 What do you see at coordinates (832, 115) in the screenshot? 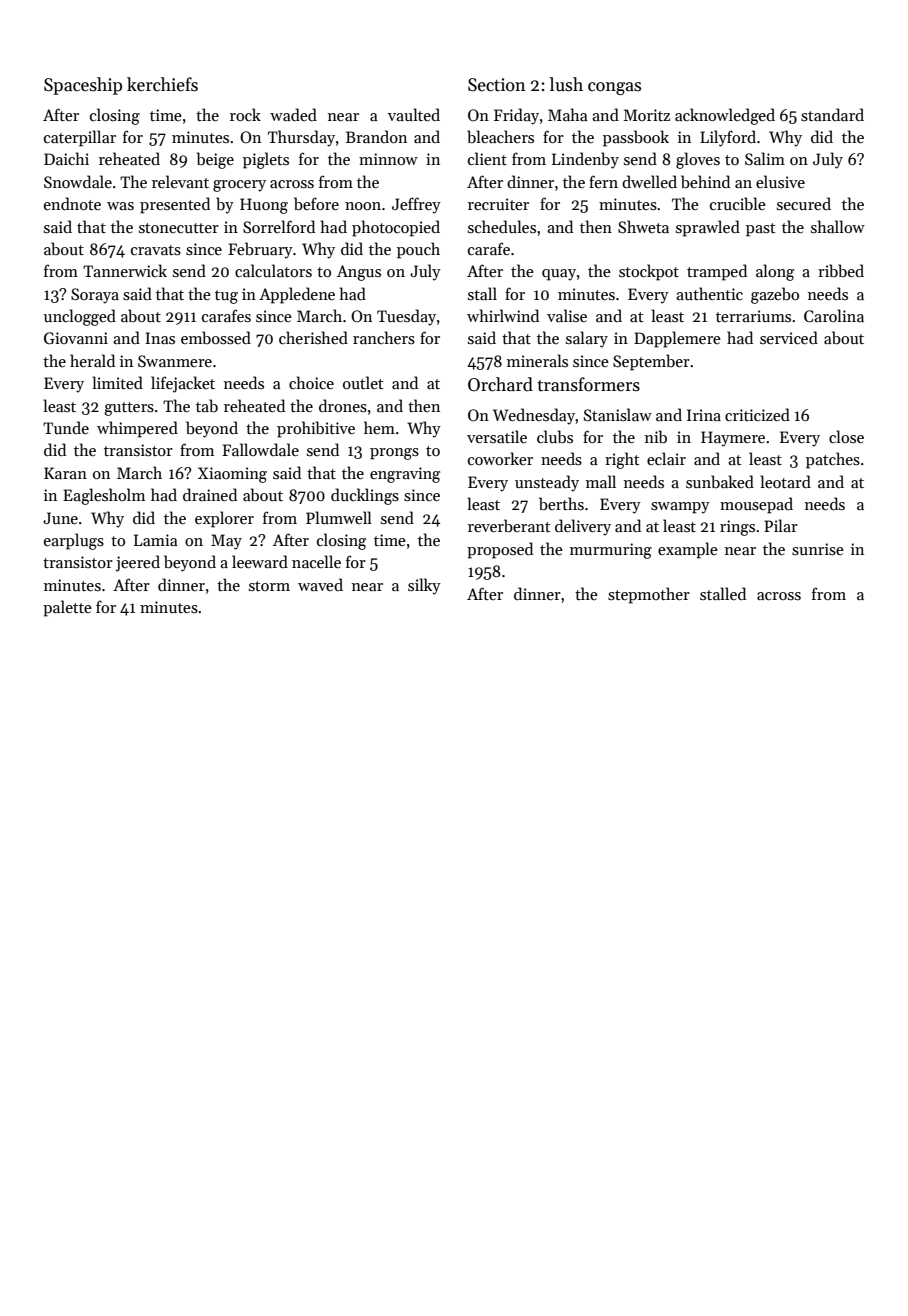
I see `standard` at bounding box center [832, 115].
